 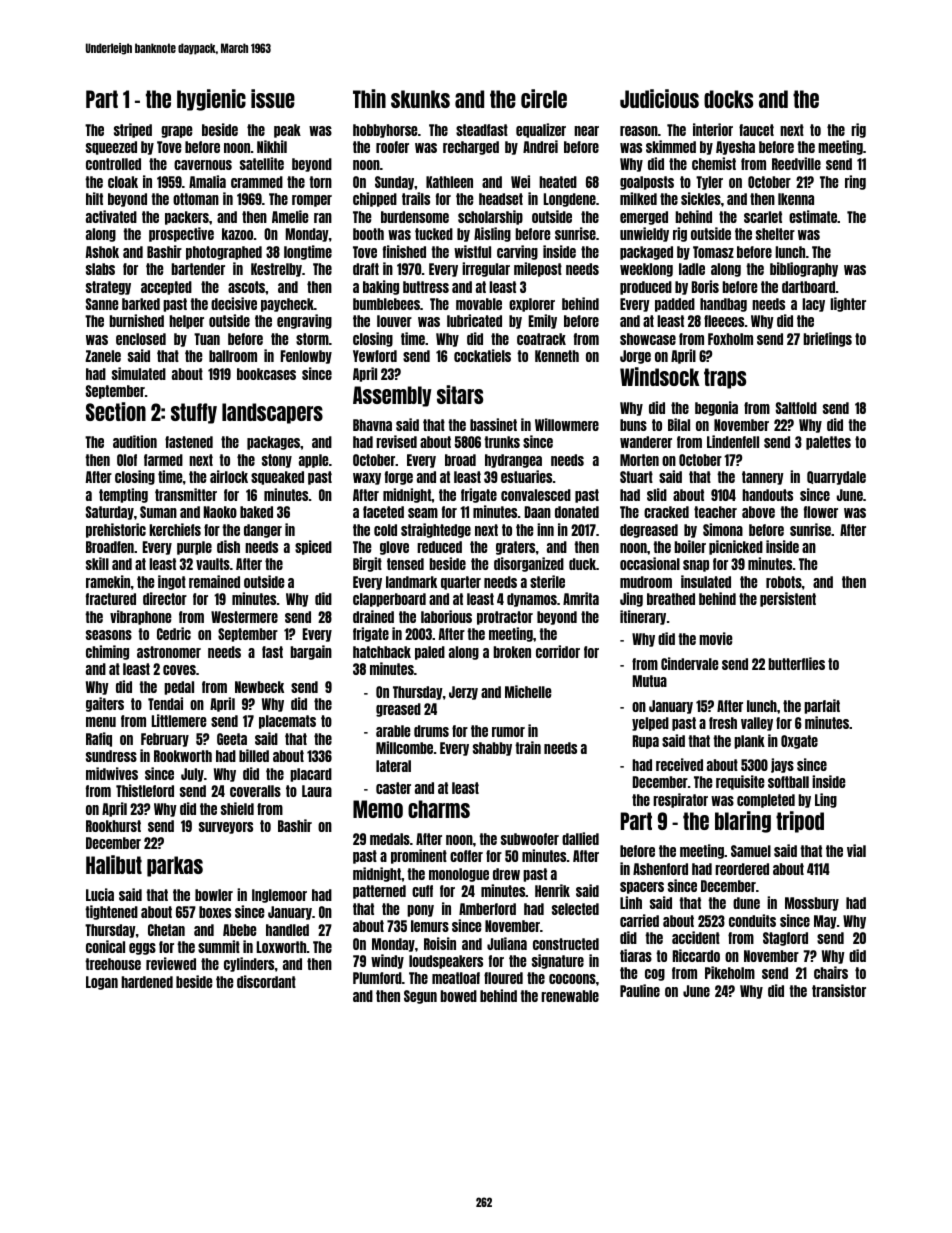 I want to click on activated, so click(x=111, y=216).
